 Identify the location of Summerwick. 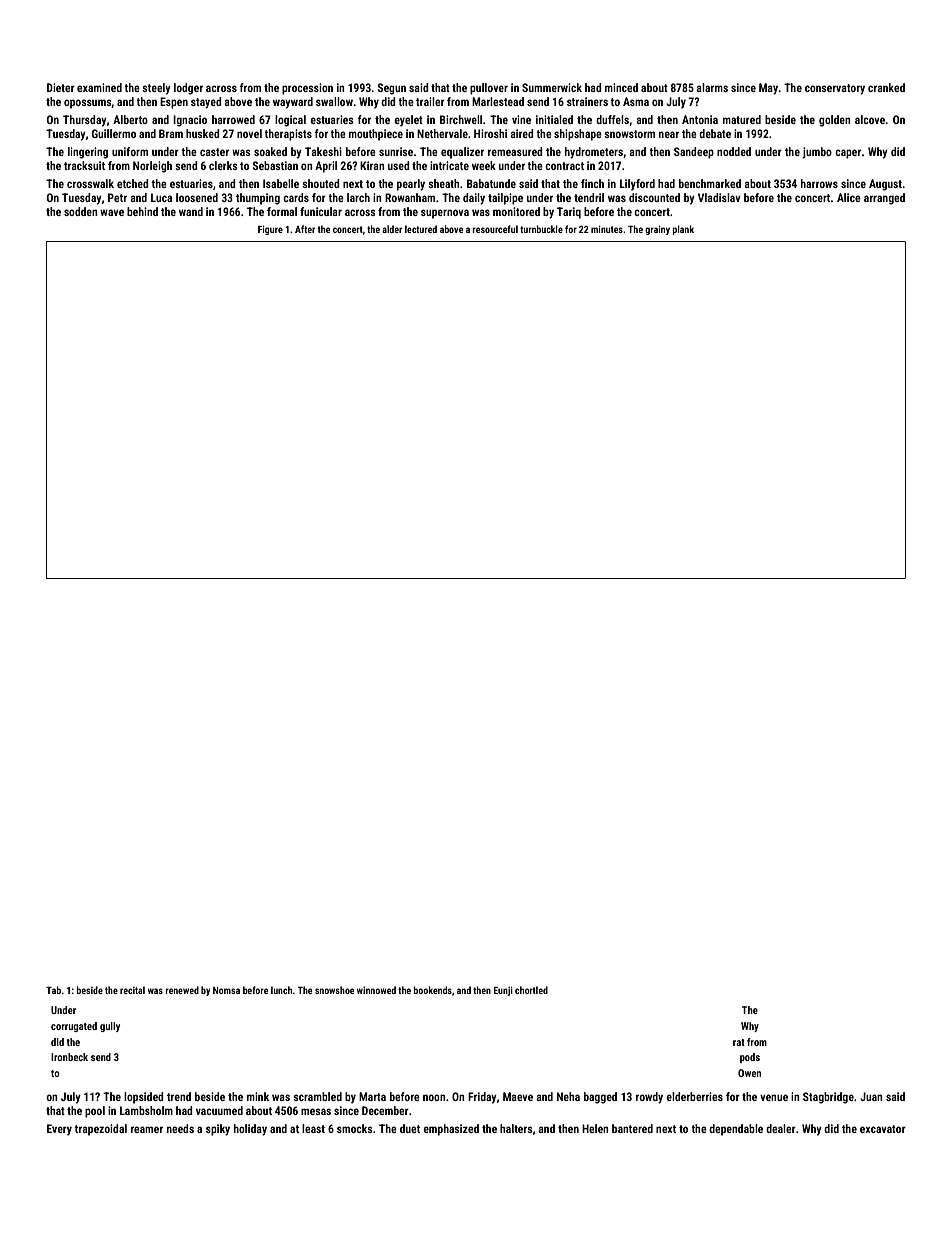
(552, 87).
